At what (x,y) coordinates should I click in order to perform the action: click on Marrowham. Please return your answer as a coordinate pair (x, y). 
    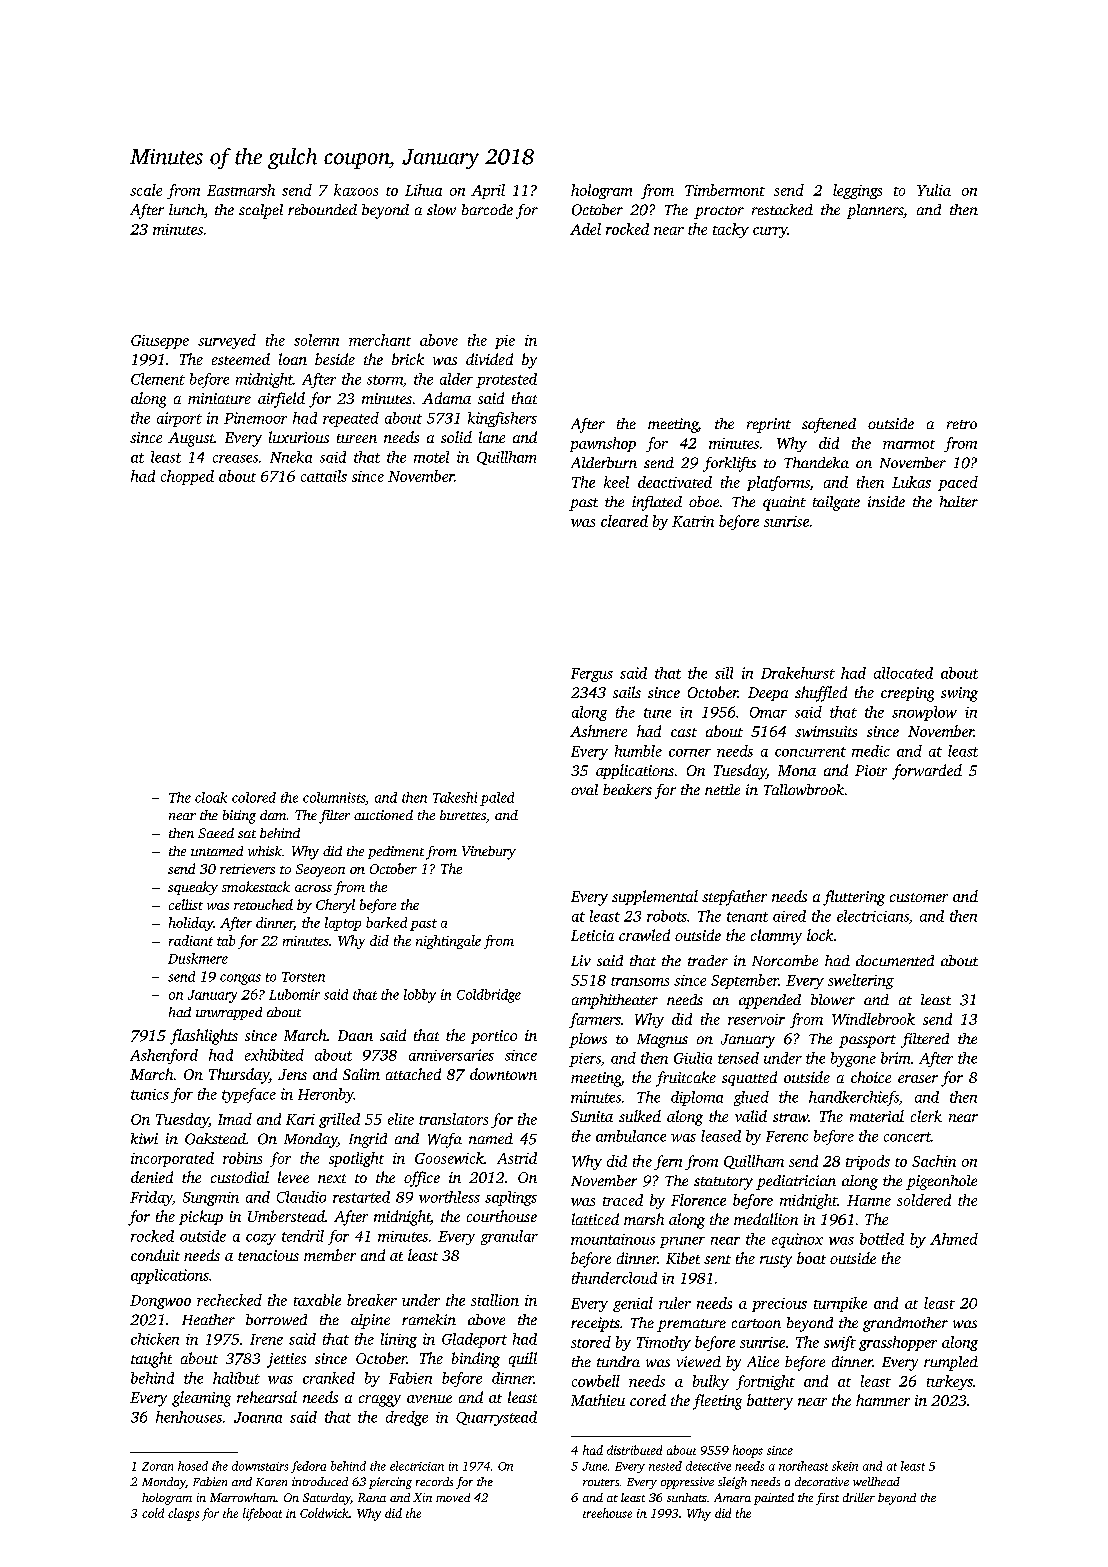
    Looking at the image, I should click on (243, 1497).
